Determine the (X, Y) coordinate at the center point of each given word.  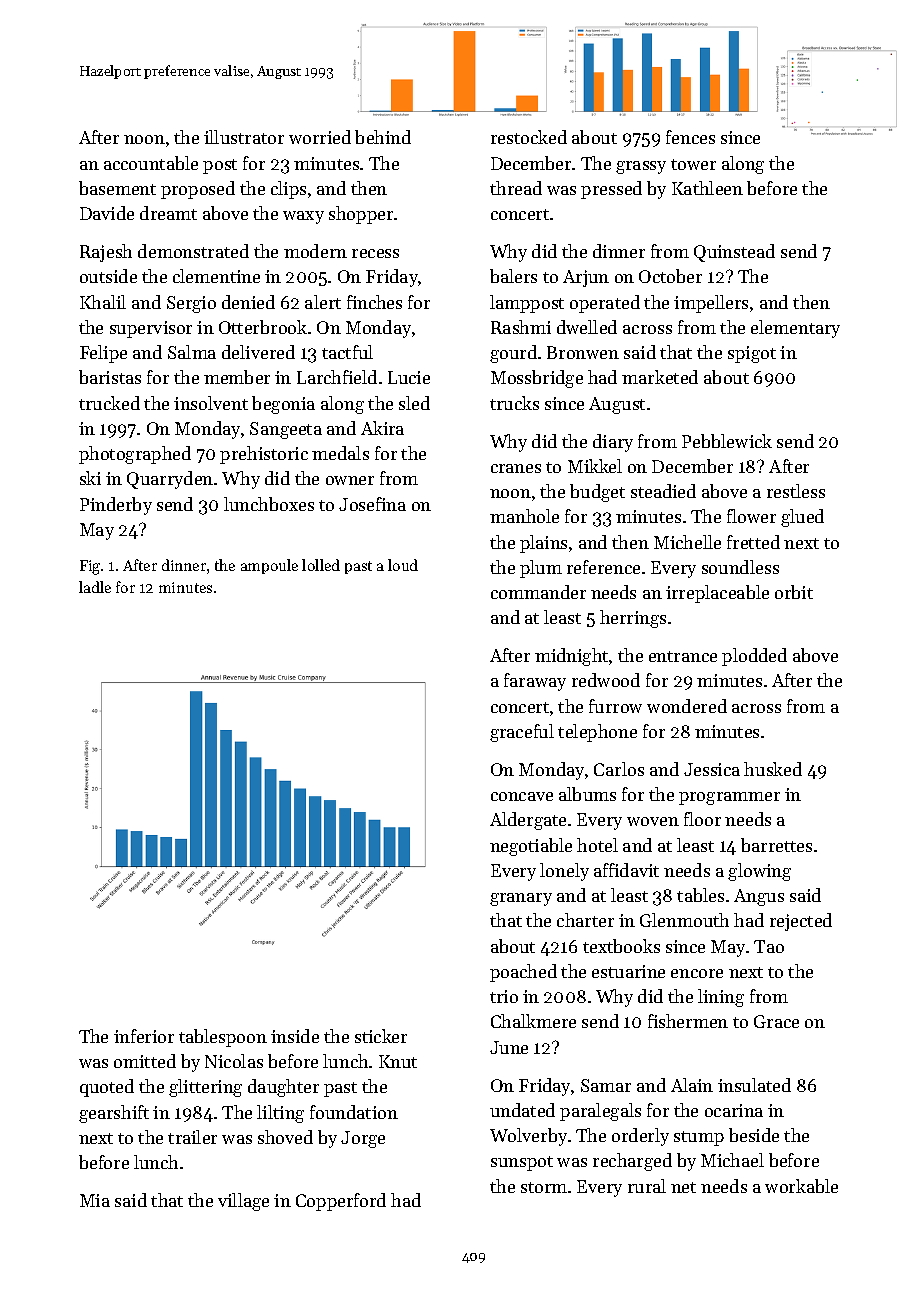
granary (521, 899)
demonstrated (193, 251)
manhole (524, 516)
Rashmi (521, 327)
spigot (752, 354)
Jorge (363, 1139)
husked (773, 769)
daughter (283, 1088)
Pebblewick (727, 441)
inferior (144, 1036)
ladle (95, 587)
